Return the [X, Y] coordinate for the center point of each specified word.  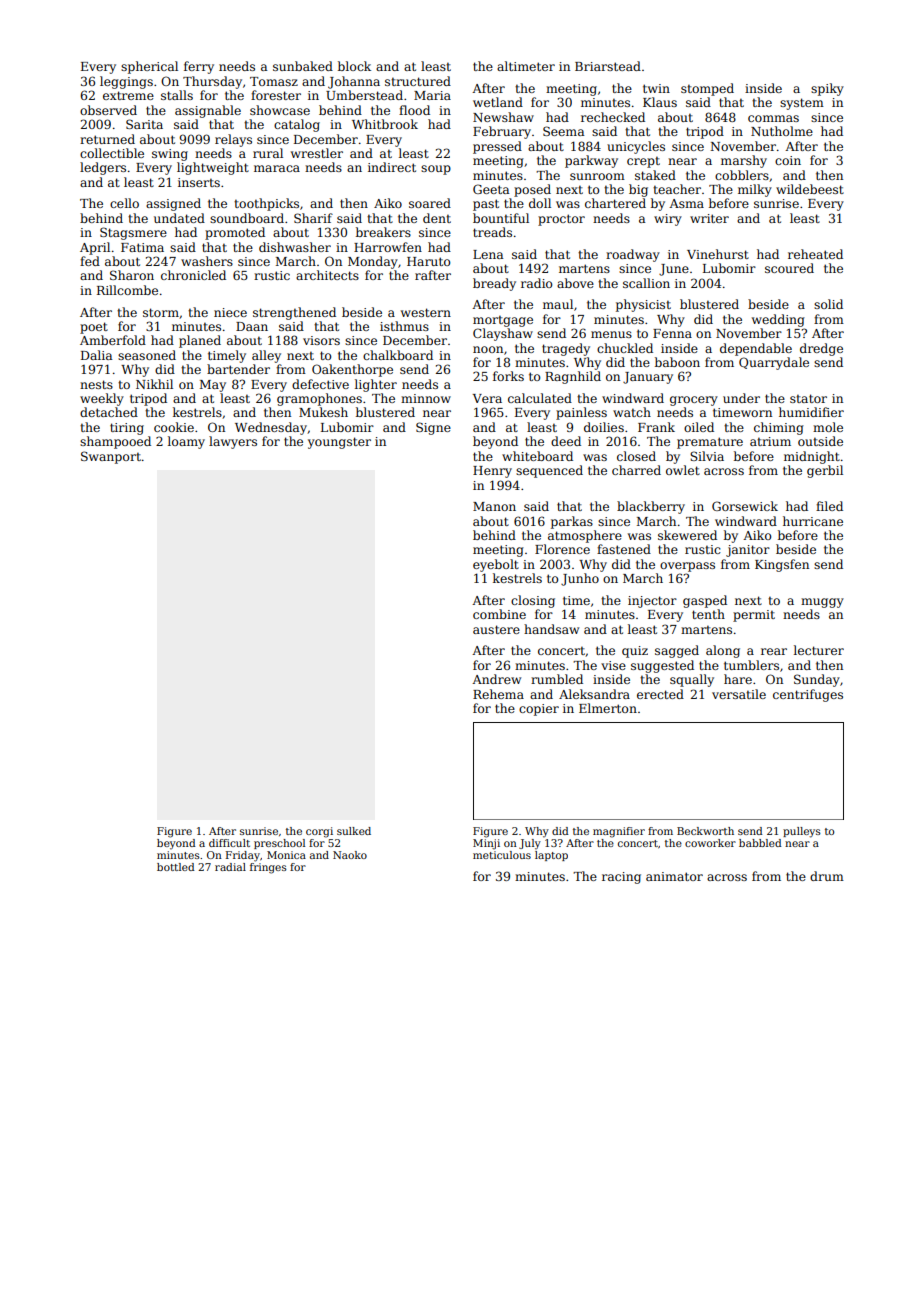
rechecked [613, 117]
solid [828, 304]
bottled [176, 867]
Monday [373, 262]
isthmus [404, 326]
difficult [229, 843]
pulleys [802, 832]
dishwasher [295, 247]
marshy [744, 161]
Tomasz [274, 81]
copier [539, 710]
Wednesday [271, 428]
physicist [643, 305]
